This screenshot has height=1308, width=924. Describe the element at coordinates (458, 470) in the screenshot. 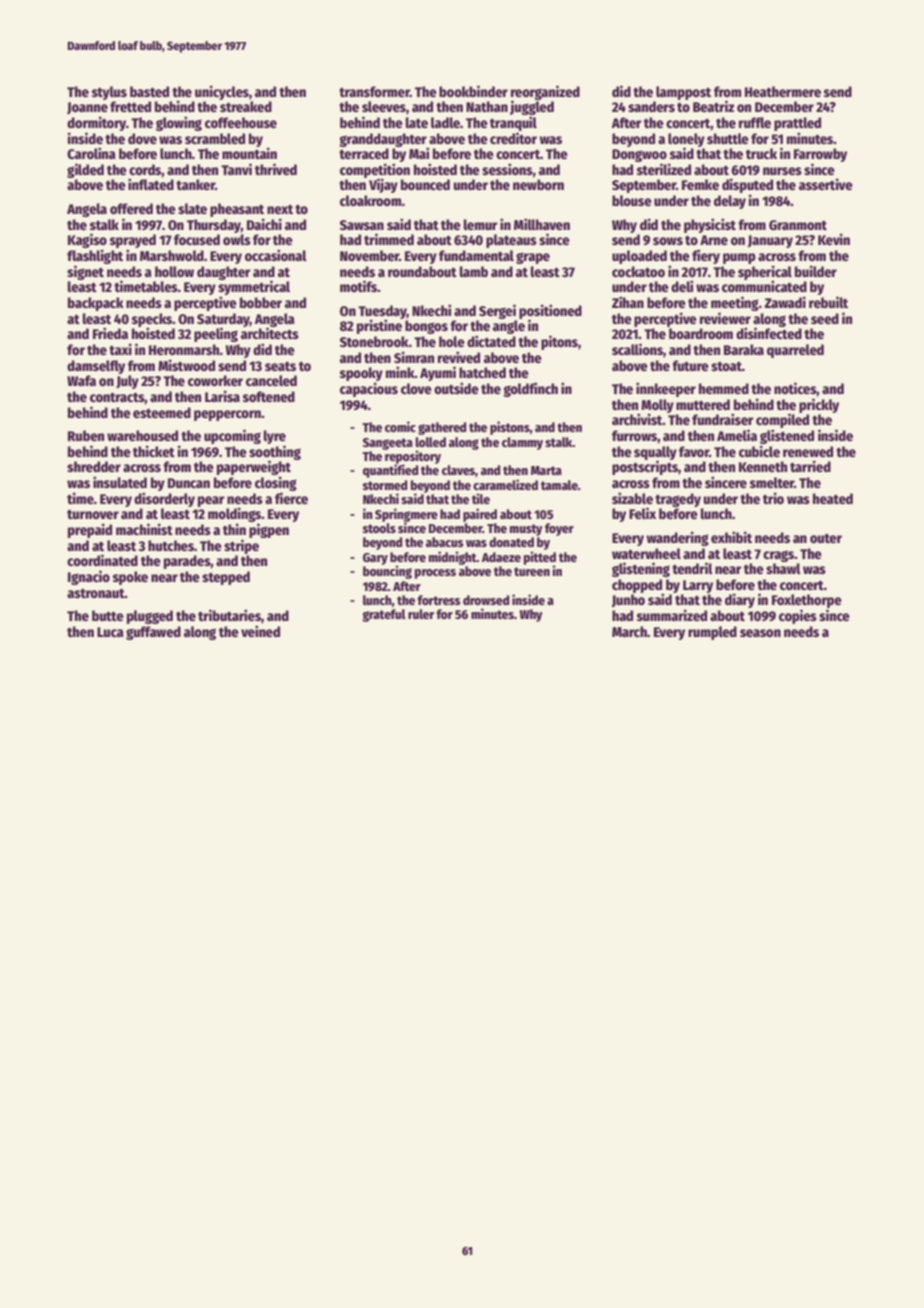

I see `claves` at that location.
